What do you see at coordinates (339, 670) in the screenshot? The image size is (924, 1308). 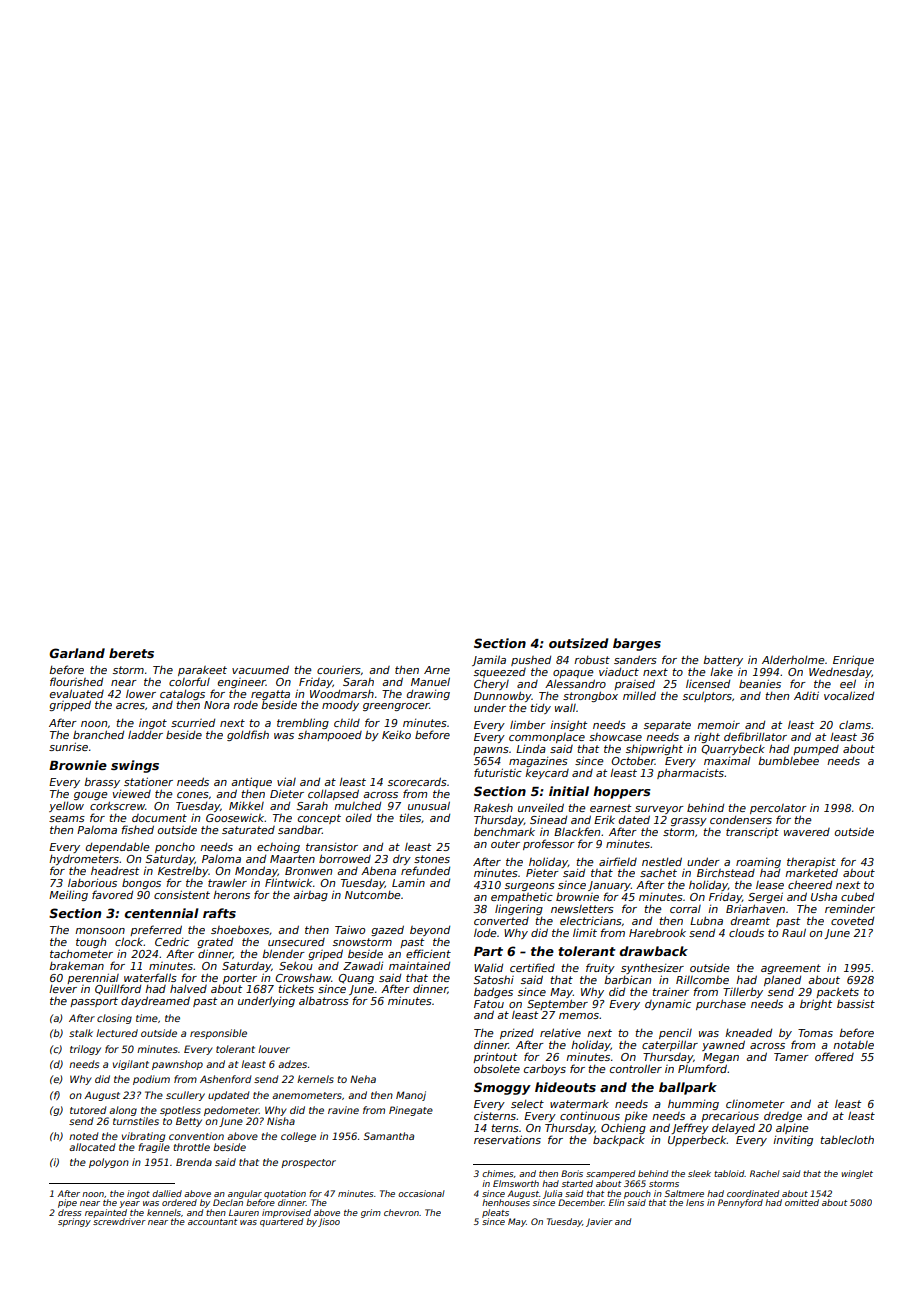 I see `couriers` at bounding box center [339, 670].
